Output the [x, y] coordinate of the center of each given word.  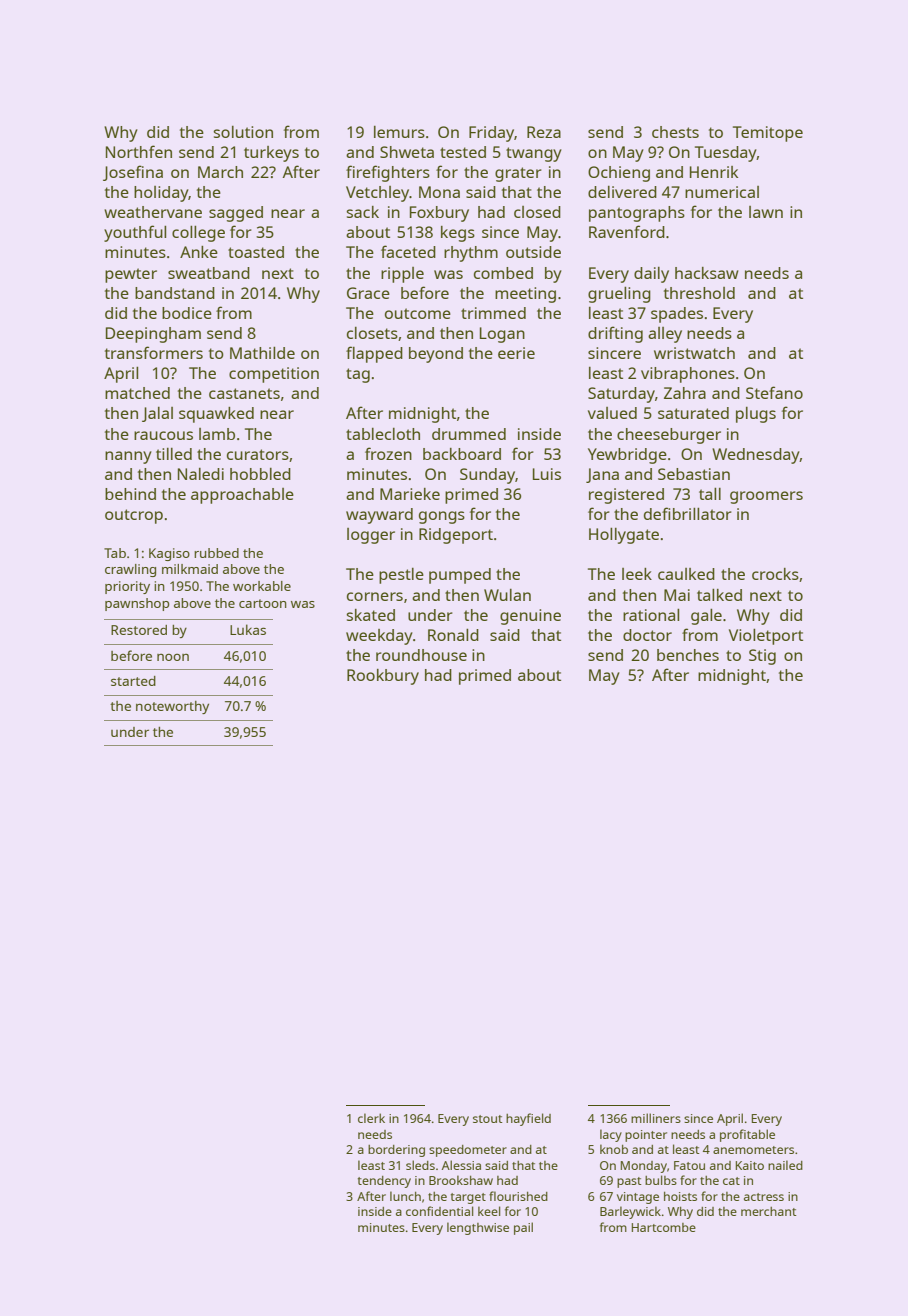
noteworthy [172, 707]
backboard [462, 454]
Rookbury [383, 677]
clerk [371, 1118]
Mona [439, 192]
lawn [766, 212]
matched [137, 393]
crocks [775, 574]
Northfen [139, 151]
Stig [762, 657]
